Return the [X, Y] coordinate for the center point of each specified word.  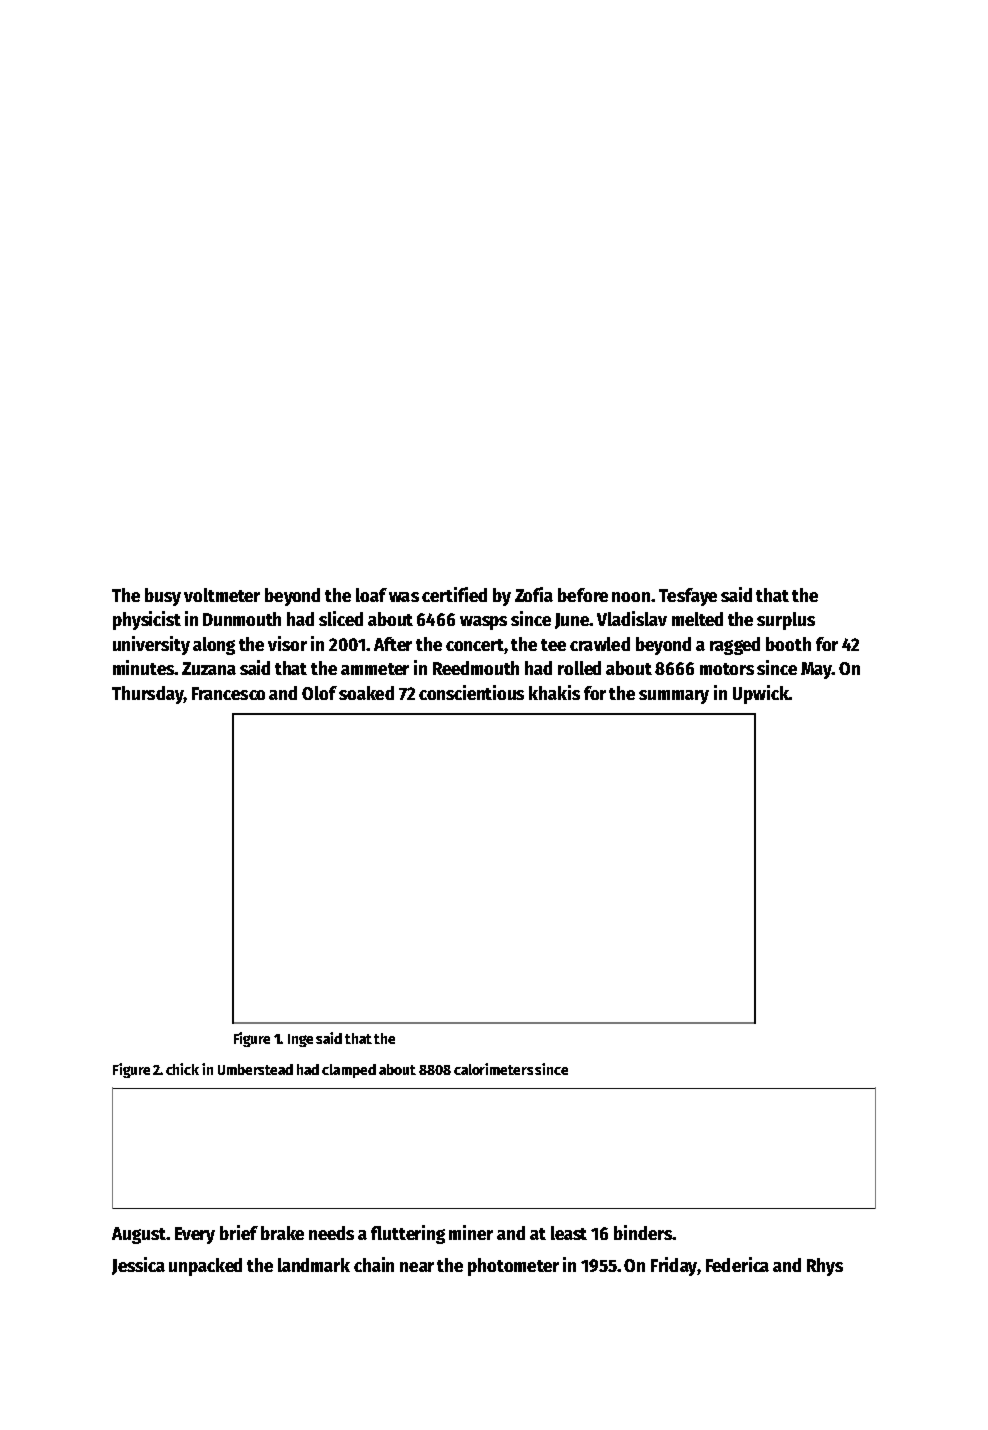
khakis [554, 692]
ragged [735, 646]
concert [475, 645]
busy [163, 597]
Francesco [228, 693]
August [139, 1235]
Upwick [761, 694]
